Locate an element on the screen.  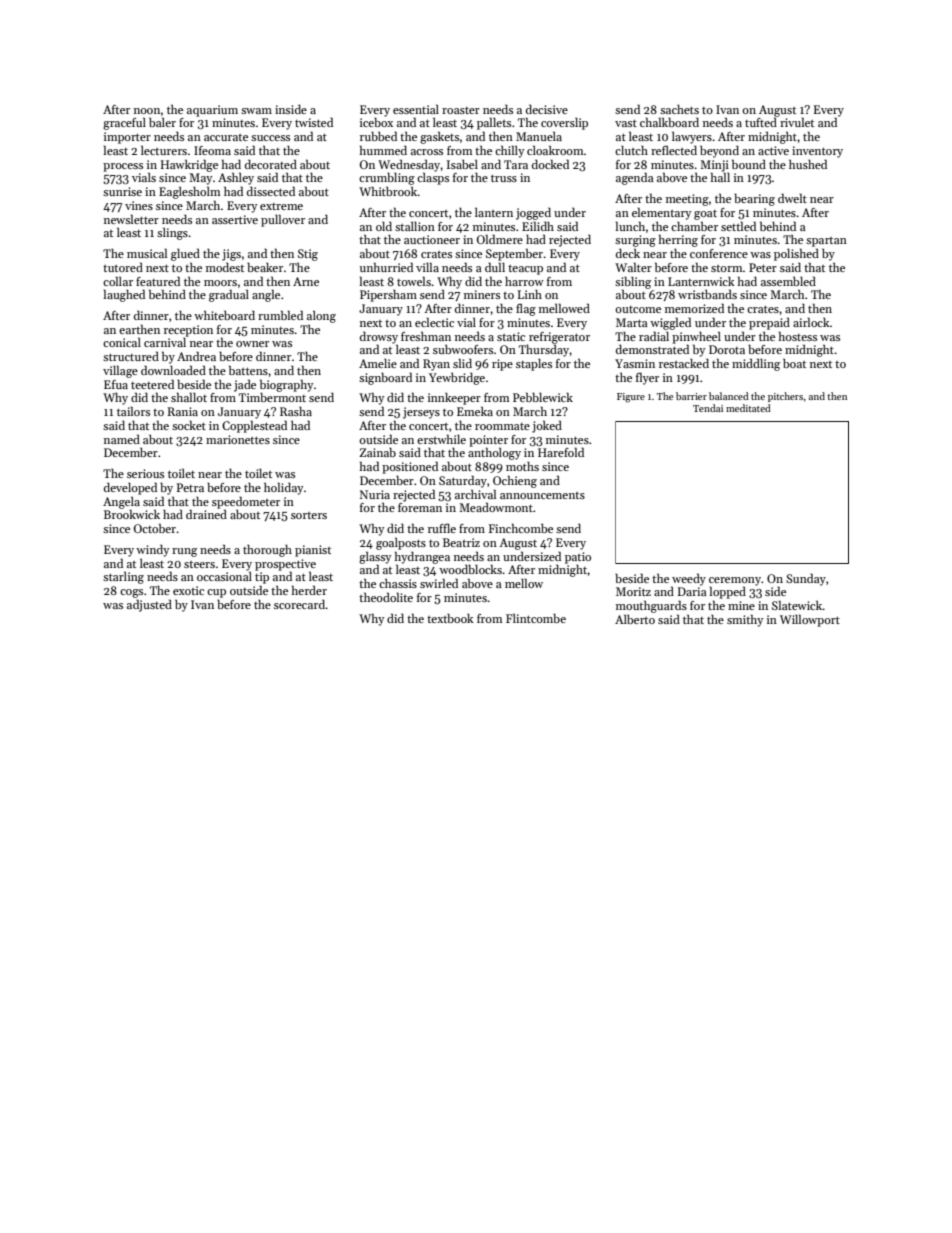
boat is located at coordinates (794, 363).
